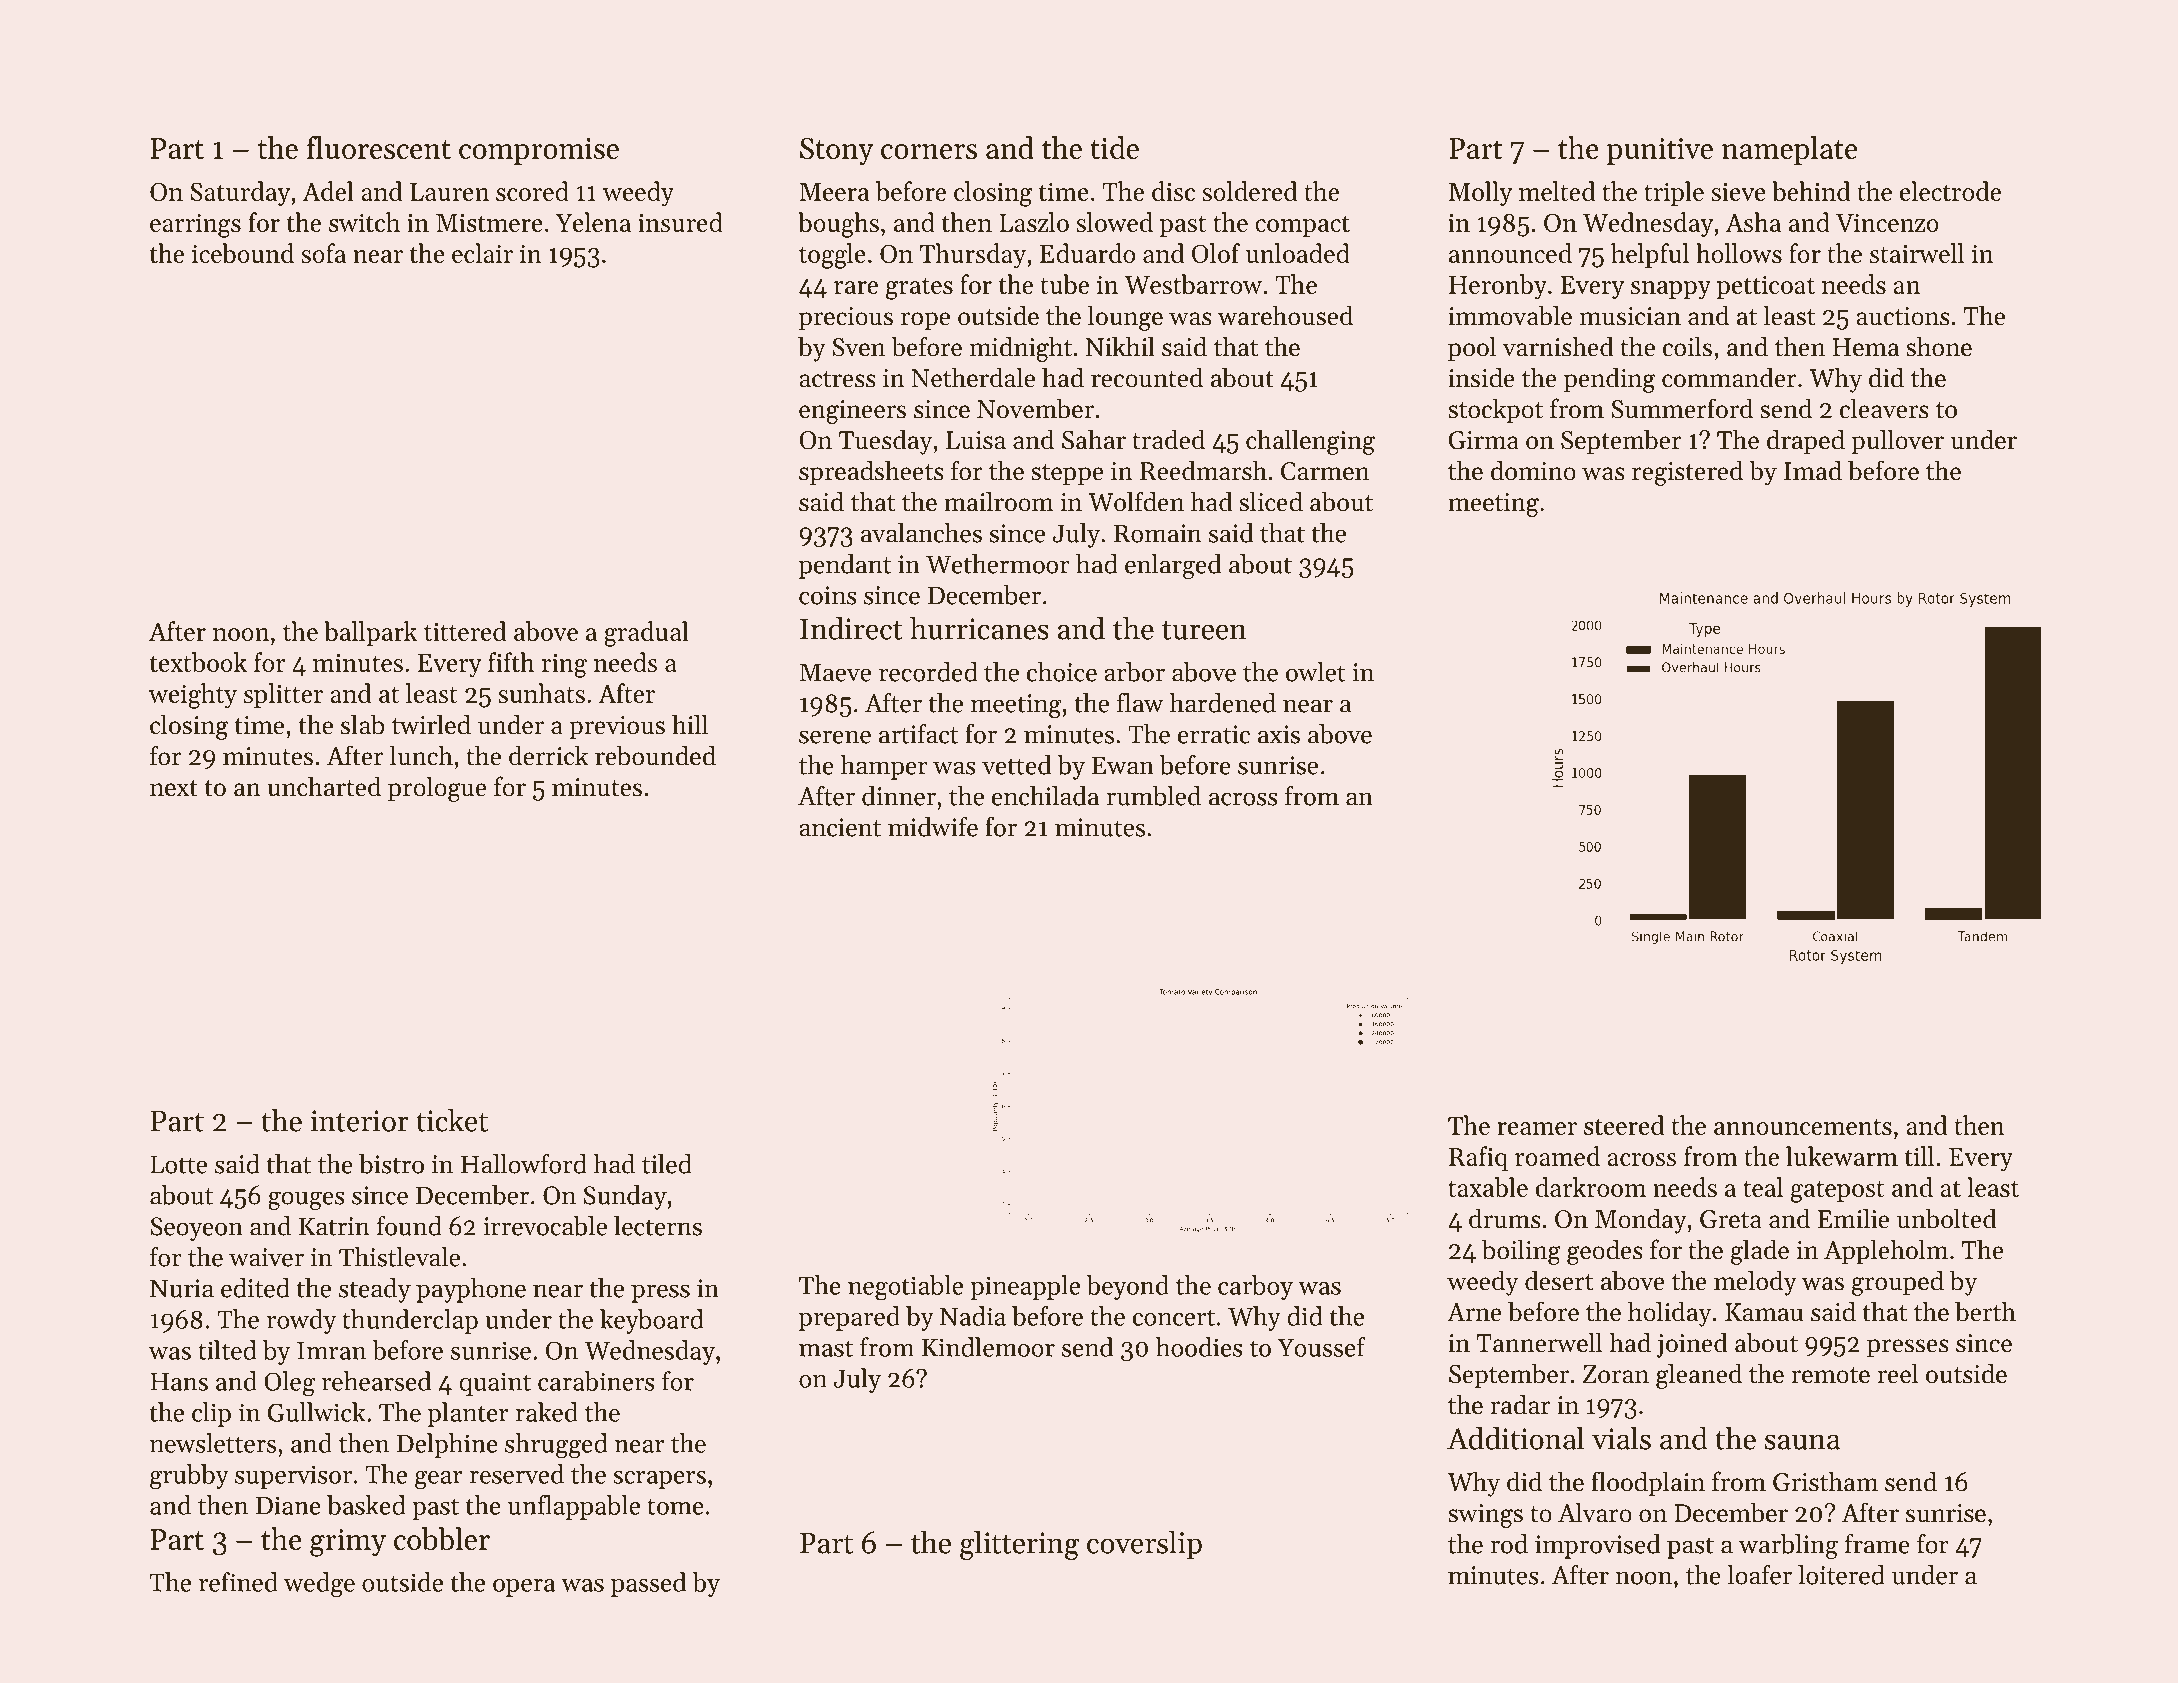 The image size is (2178, 1683). What do you see at coordinates (437, 789) in the screenshot?
I see `prologue` at bounding box center [437, 789].
